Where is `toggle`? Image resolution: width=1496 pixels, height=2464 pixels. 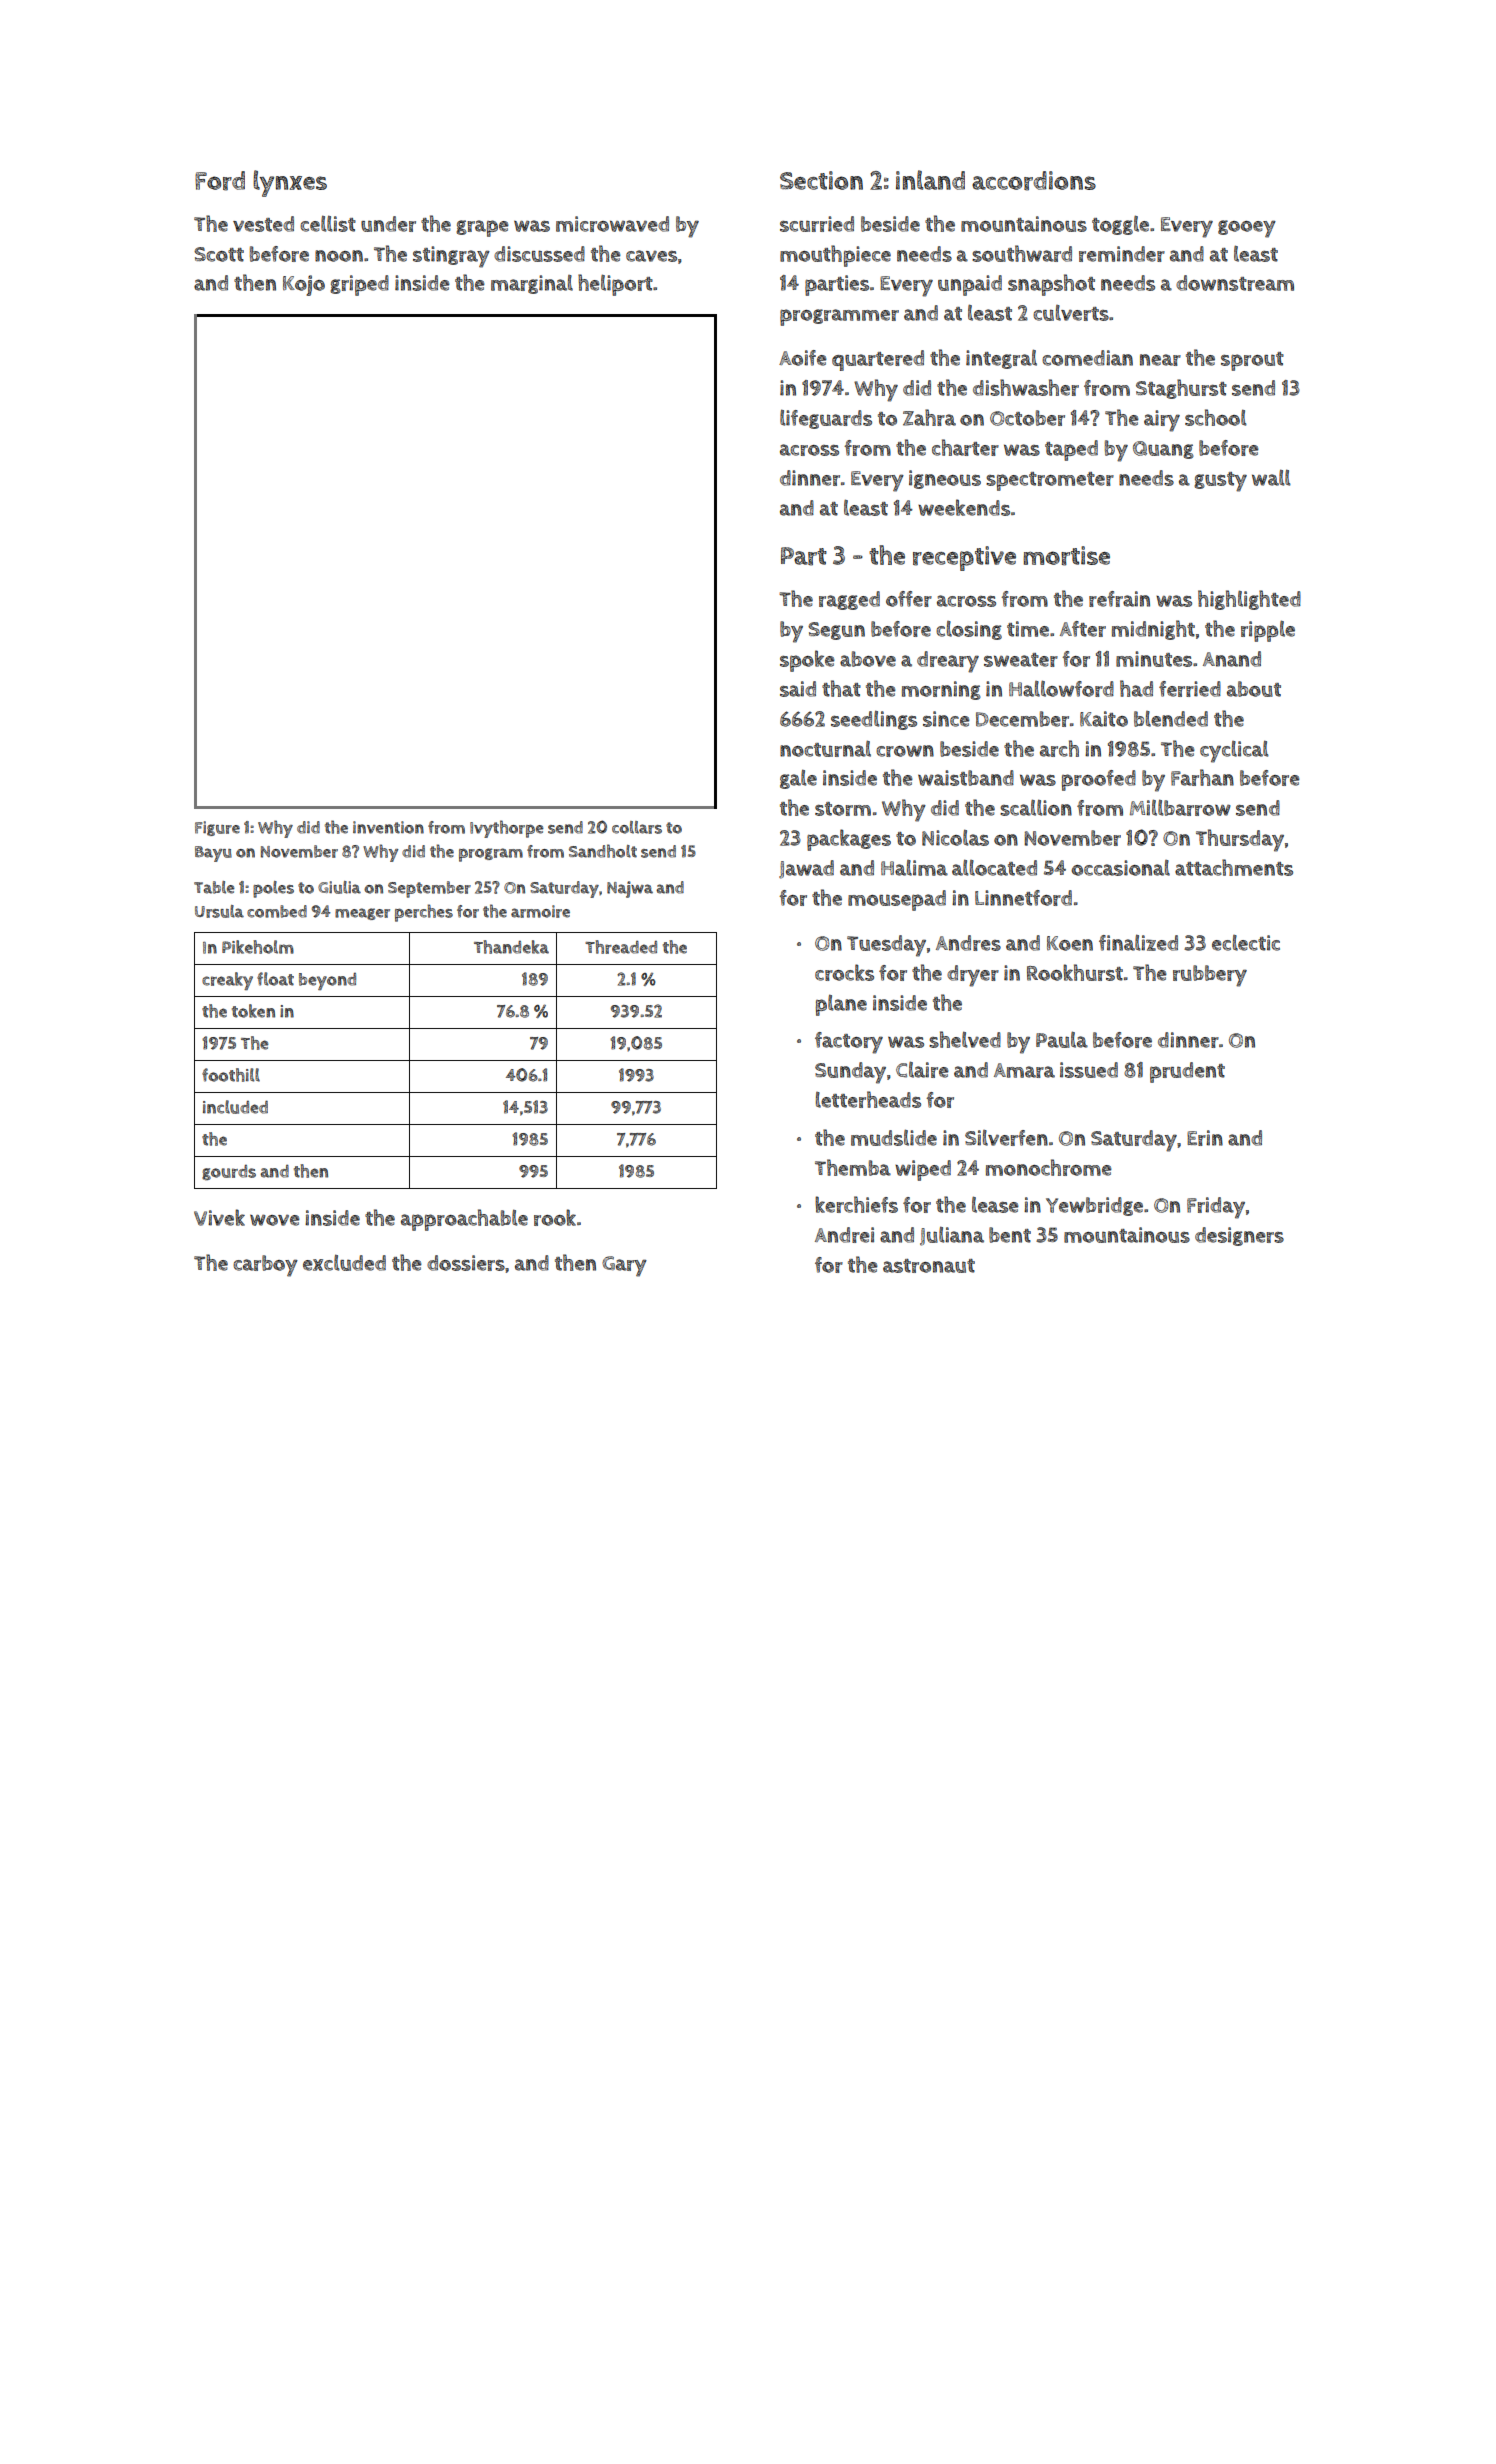 toggle is located at coordinates (1120, 225).
